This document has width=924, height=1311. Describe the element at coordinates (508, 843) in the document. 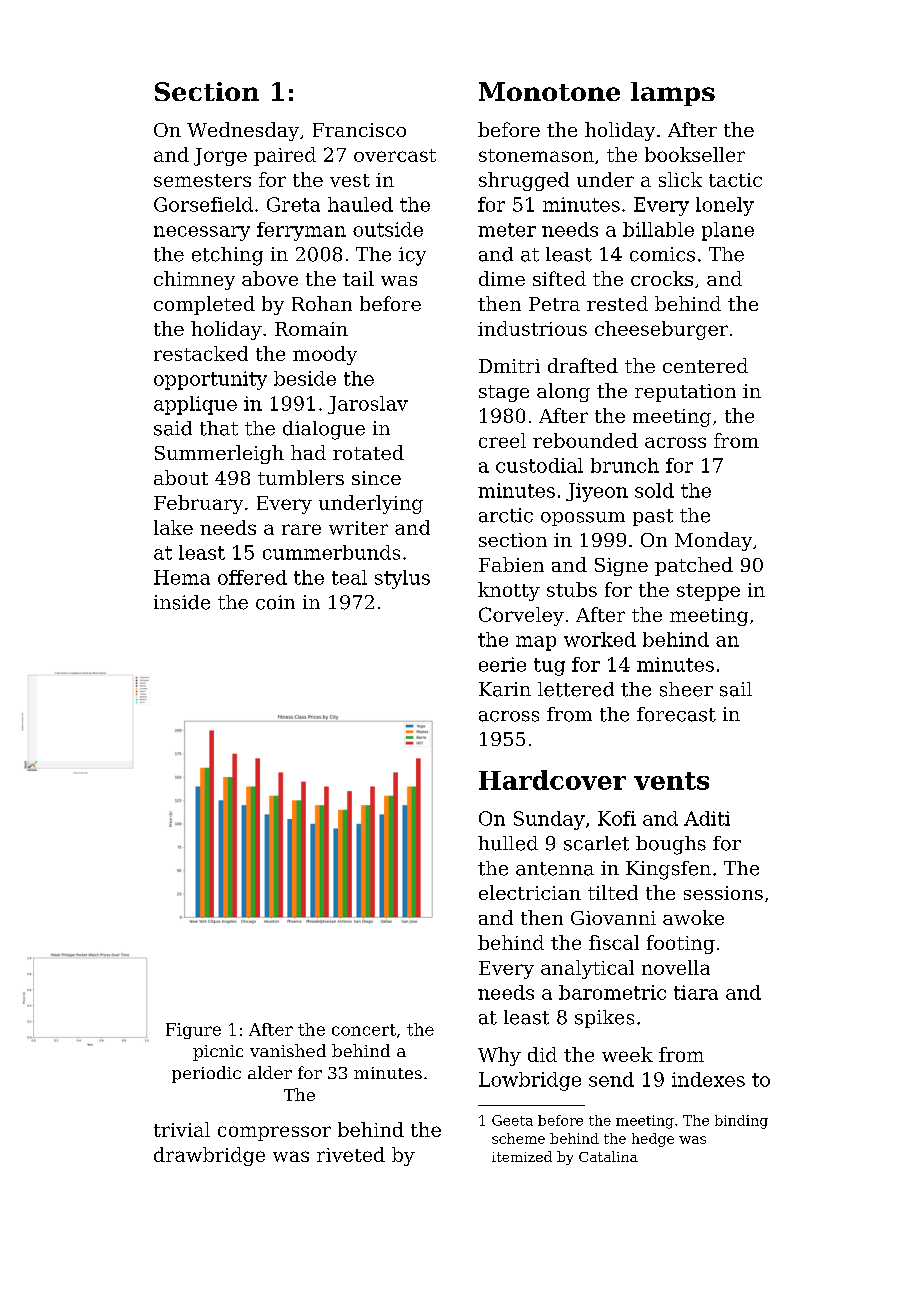

I see `hulled` at that location.
